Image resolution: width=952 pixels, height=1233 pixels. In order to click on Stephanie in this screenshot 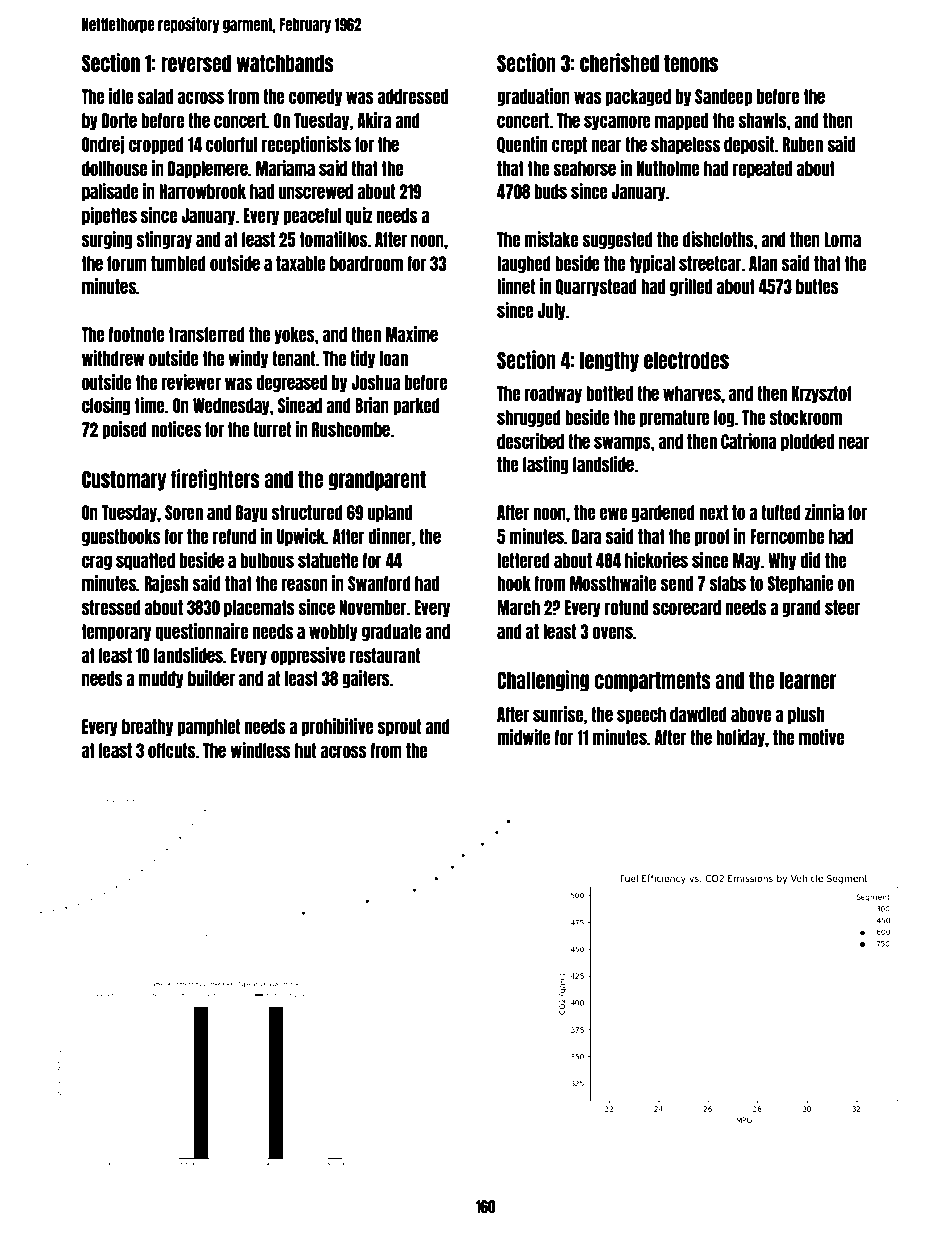, I will do `click(800, 584)`.
